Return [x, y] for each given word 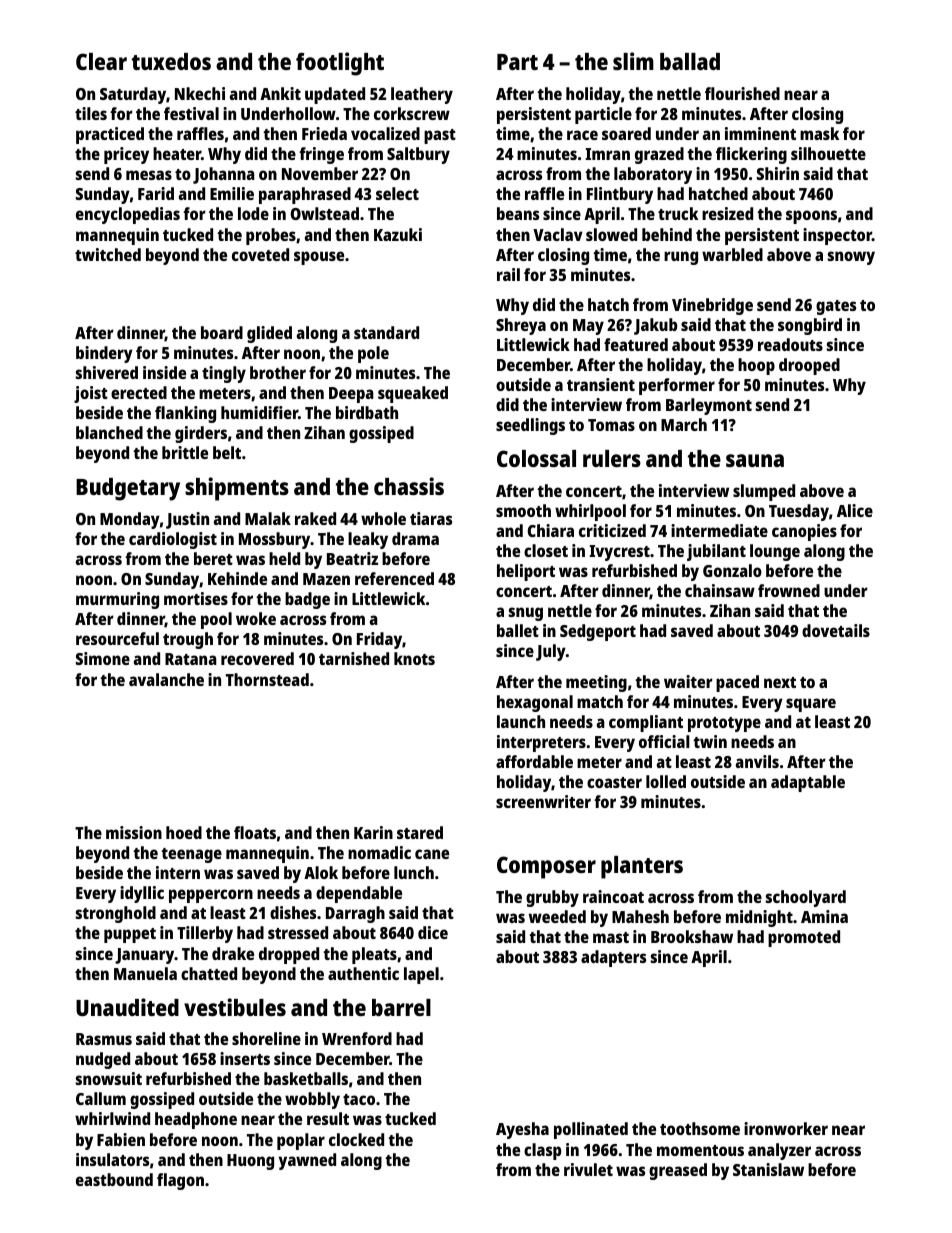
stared [420, 832]
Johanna [224, 175]
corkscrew [412, 113]
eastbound [114, 1179]
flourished [742, 93]
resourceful [117, 638]
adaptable [808, 783]
